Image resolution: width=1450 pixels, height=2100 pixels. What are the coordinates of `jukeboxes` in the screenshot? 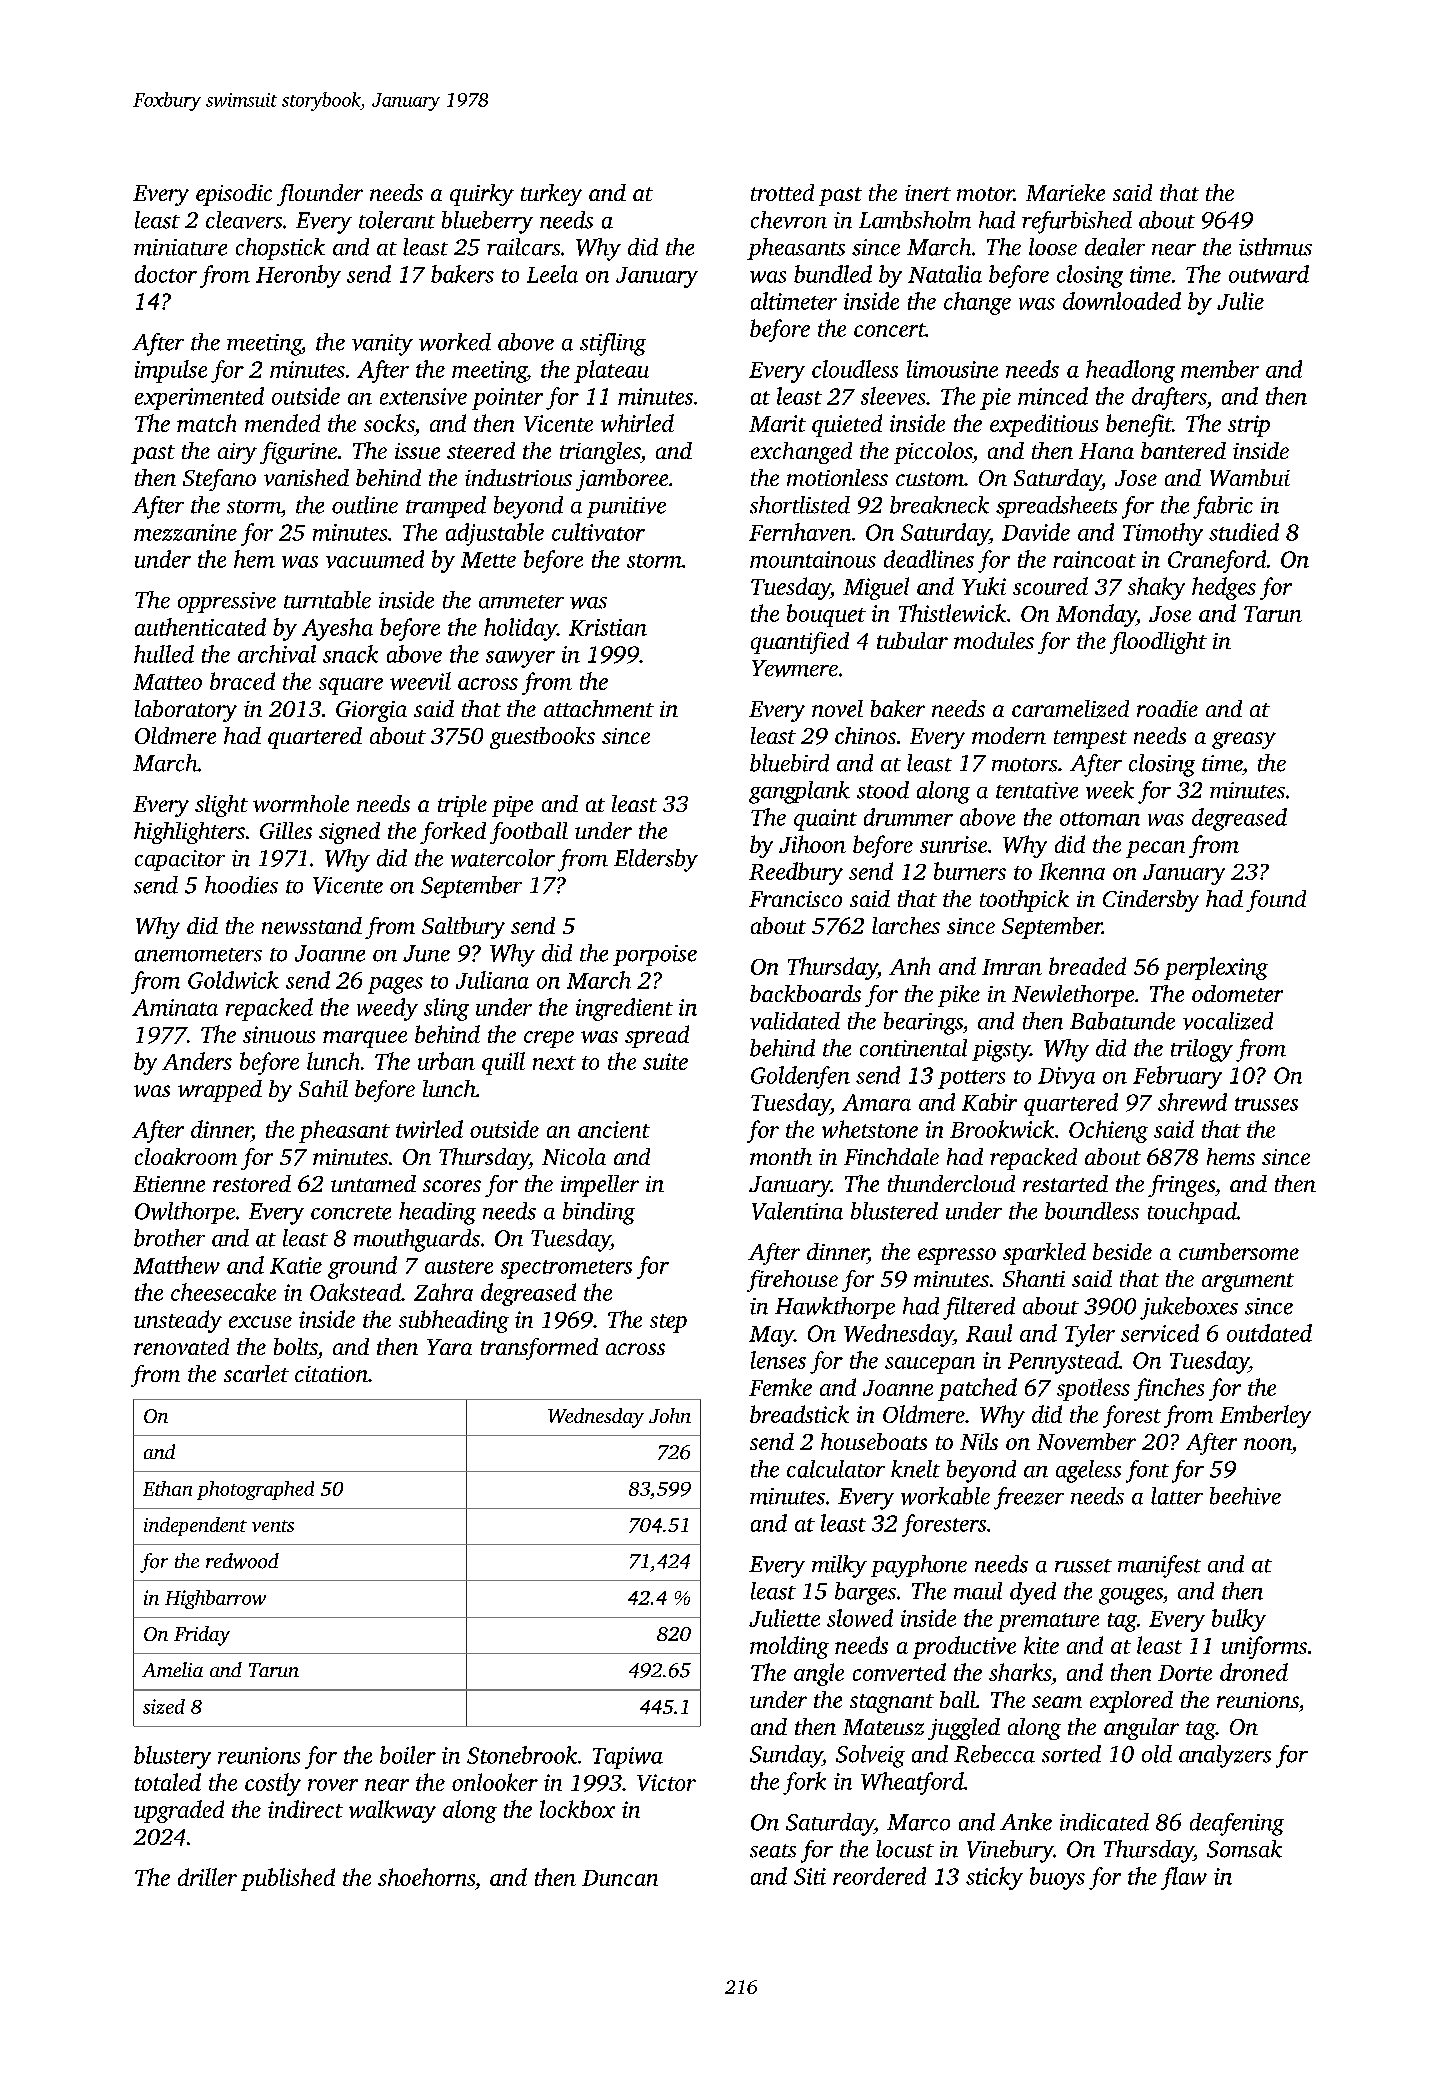 It's located at (1189, 1308).
